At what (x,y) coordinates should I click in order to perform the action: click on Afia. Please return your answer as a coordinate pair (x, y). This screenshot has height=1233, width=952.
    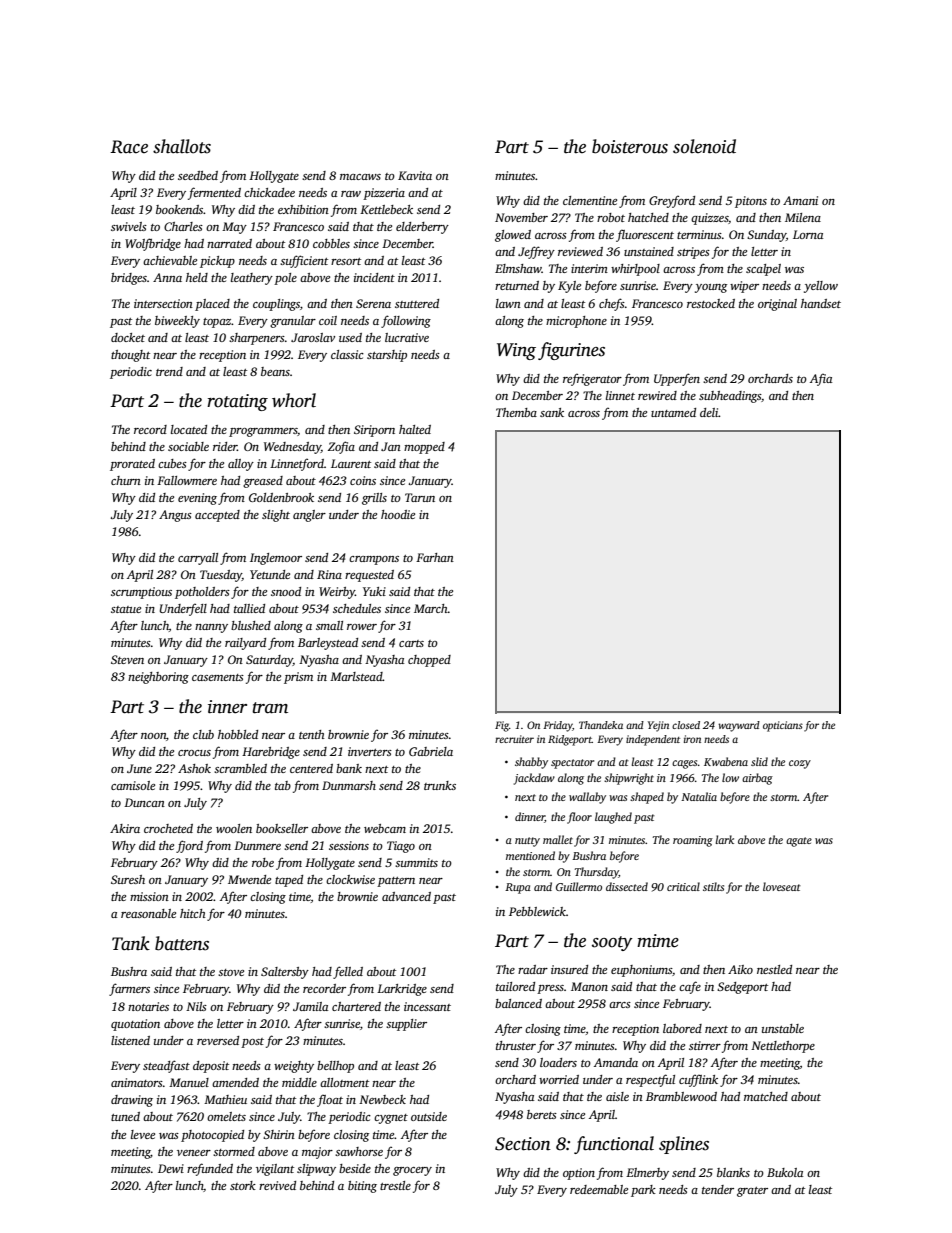
    Looking at the image, I should click on (821, 379).
